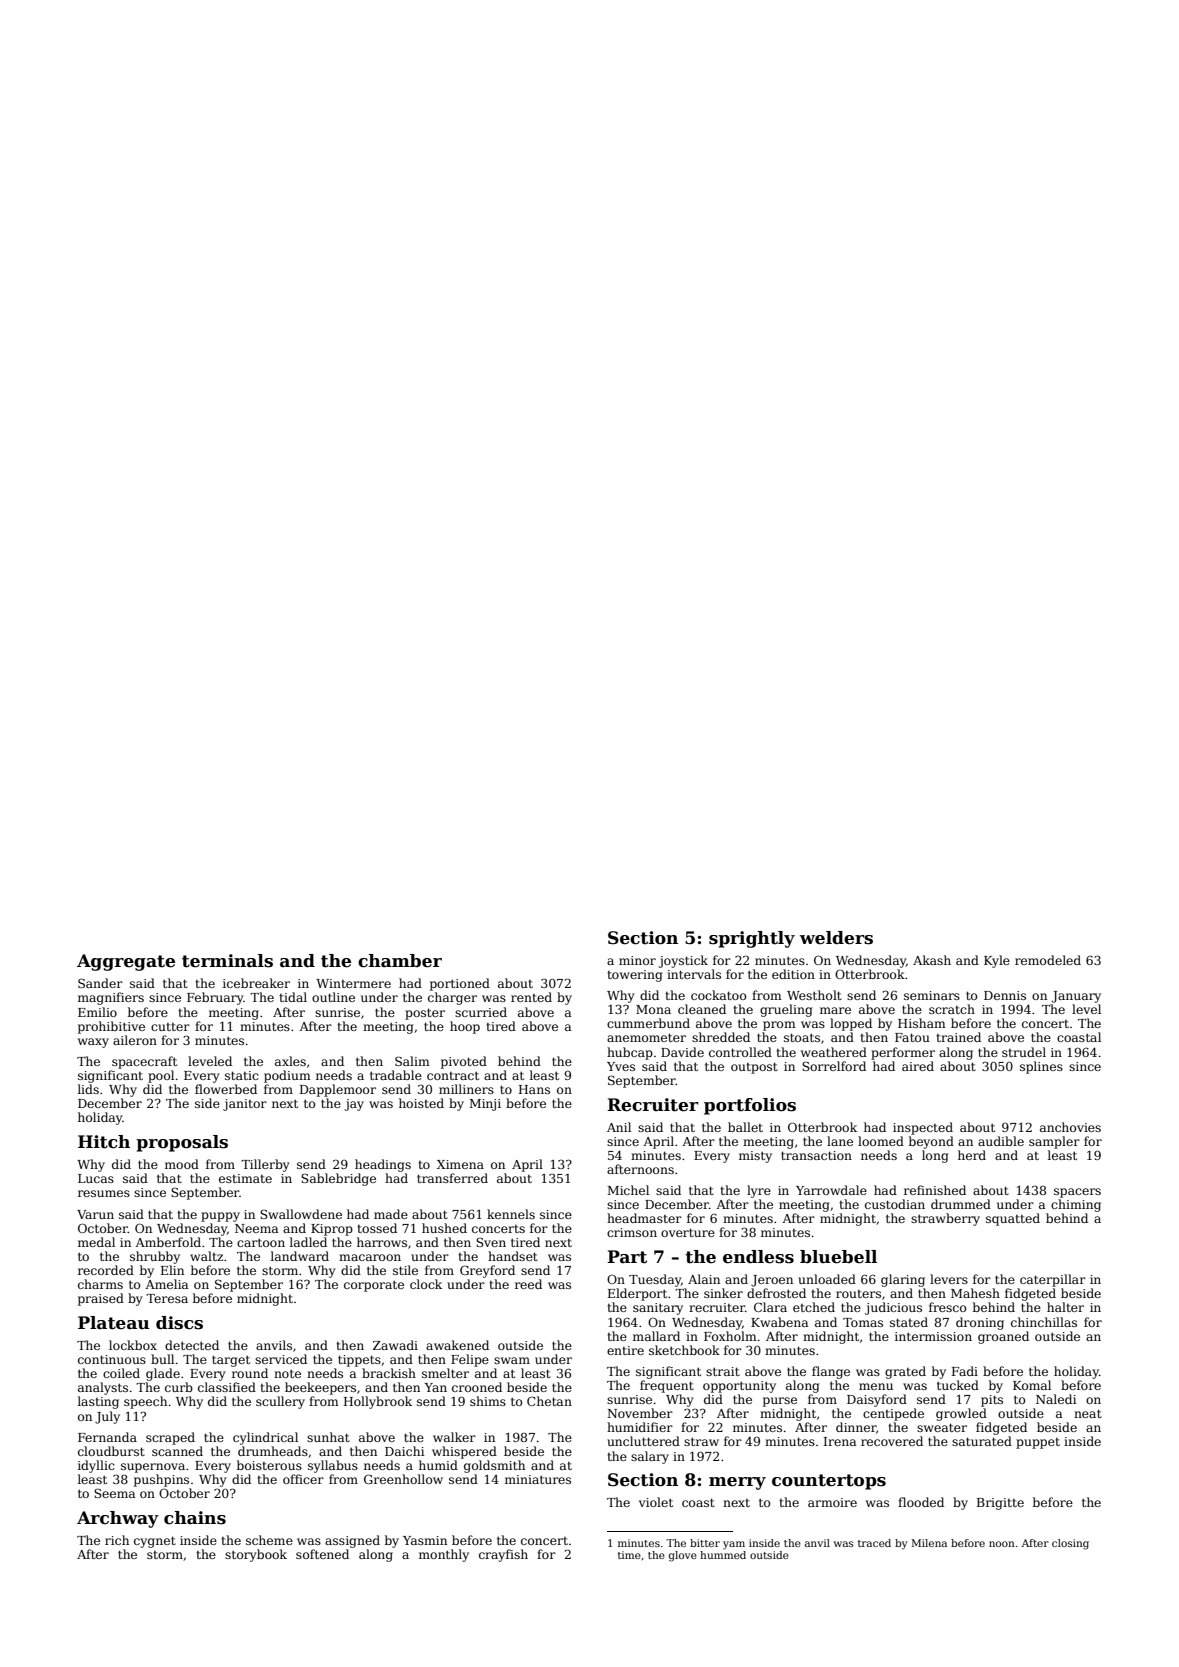 This screenshot has width=1179, height=1667. Describe the element at coordinates (117, 1540) in the screenshot. I see `rich` at that location.
